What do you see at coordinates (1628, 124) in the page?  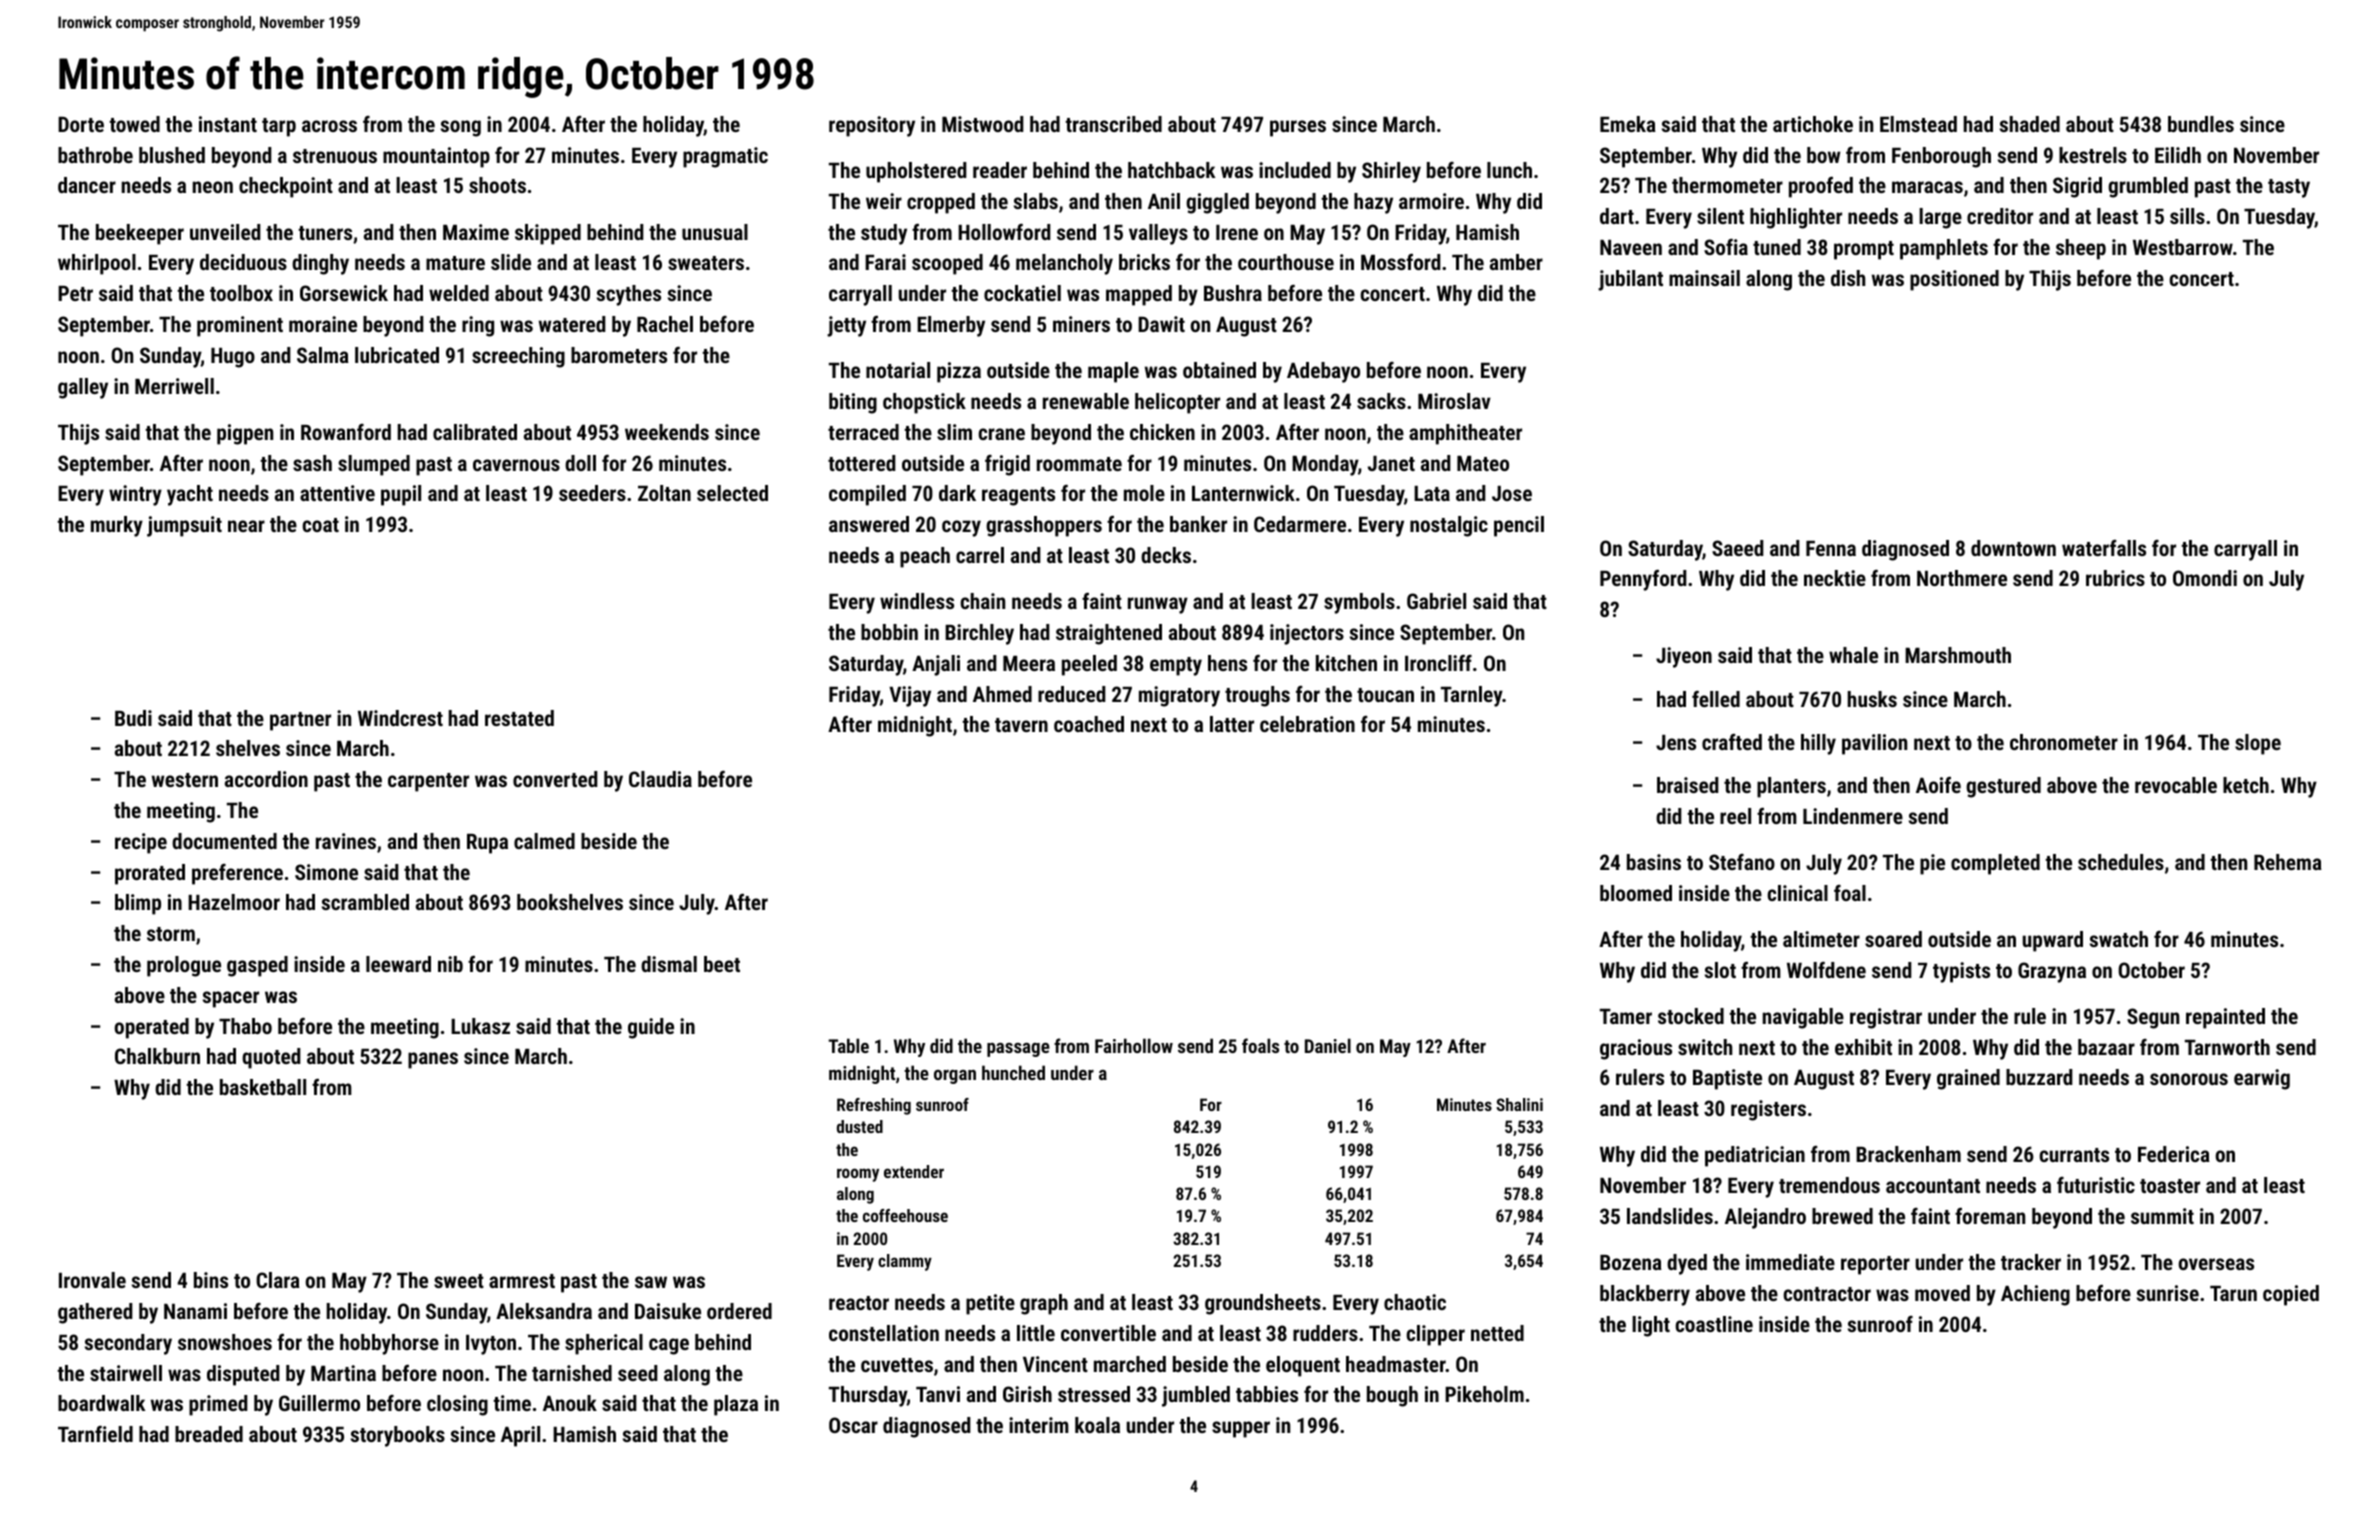 I see `Emeka` at bounding box center [1628, 124].
